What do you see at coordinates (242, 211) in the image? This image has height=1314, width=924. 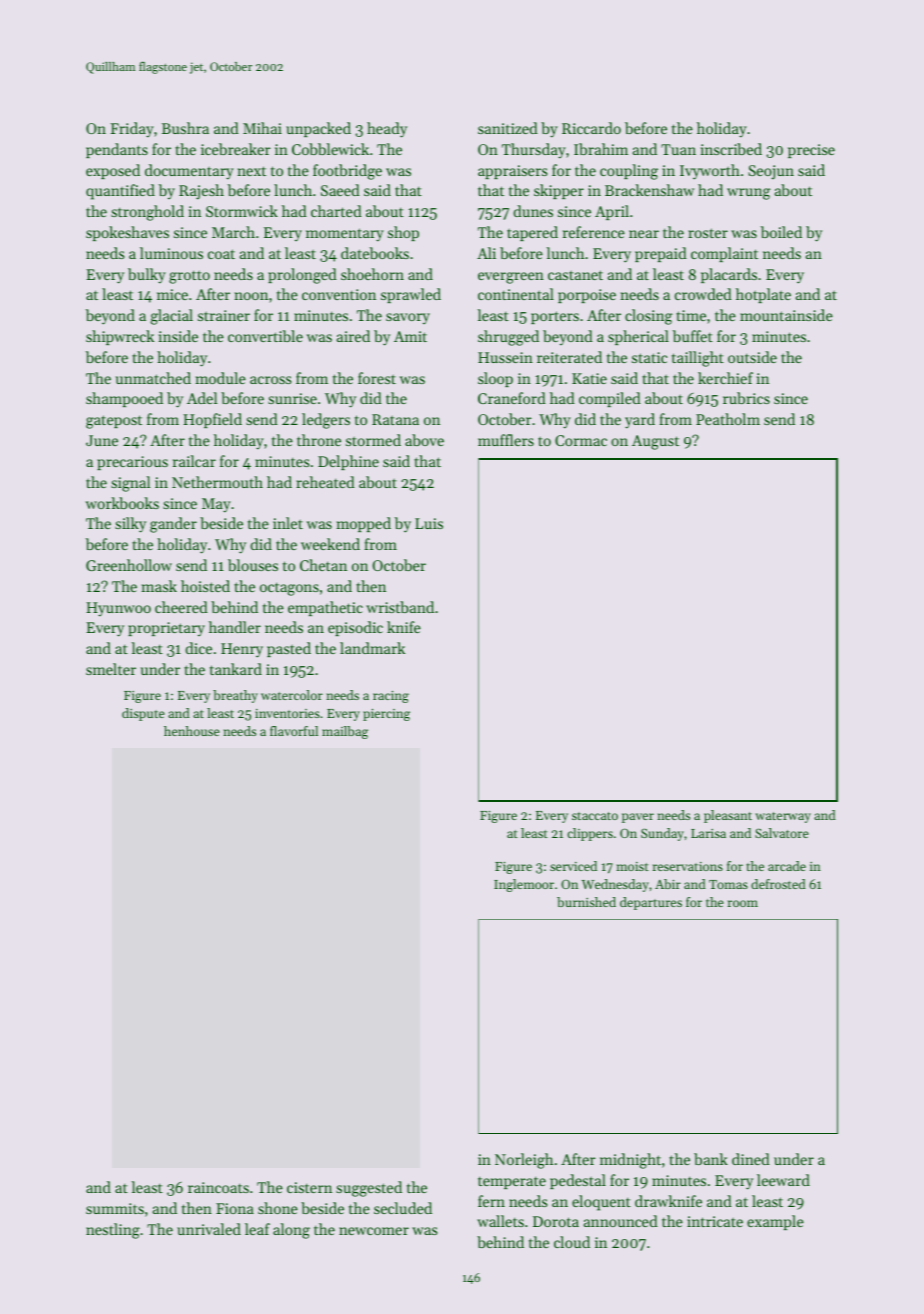 I see `Stormwick` at bounding box center [242, 211].
